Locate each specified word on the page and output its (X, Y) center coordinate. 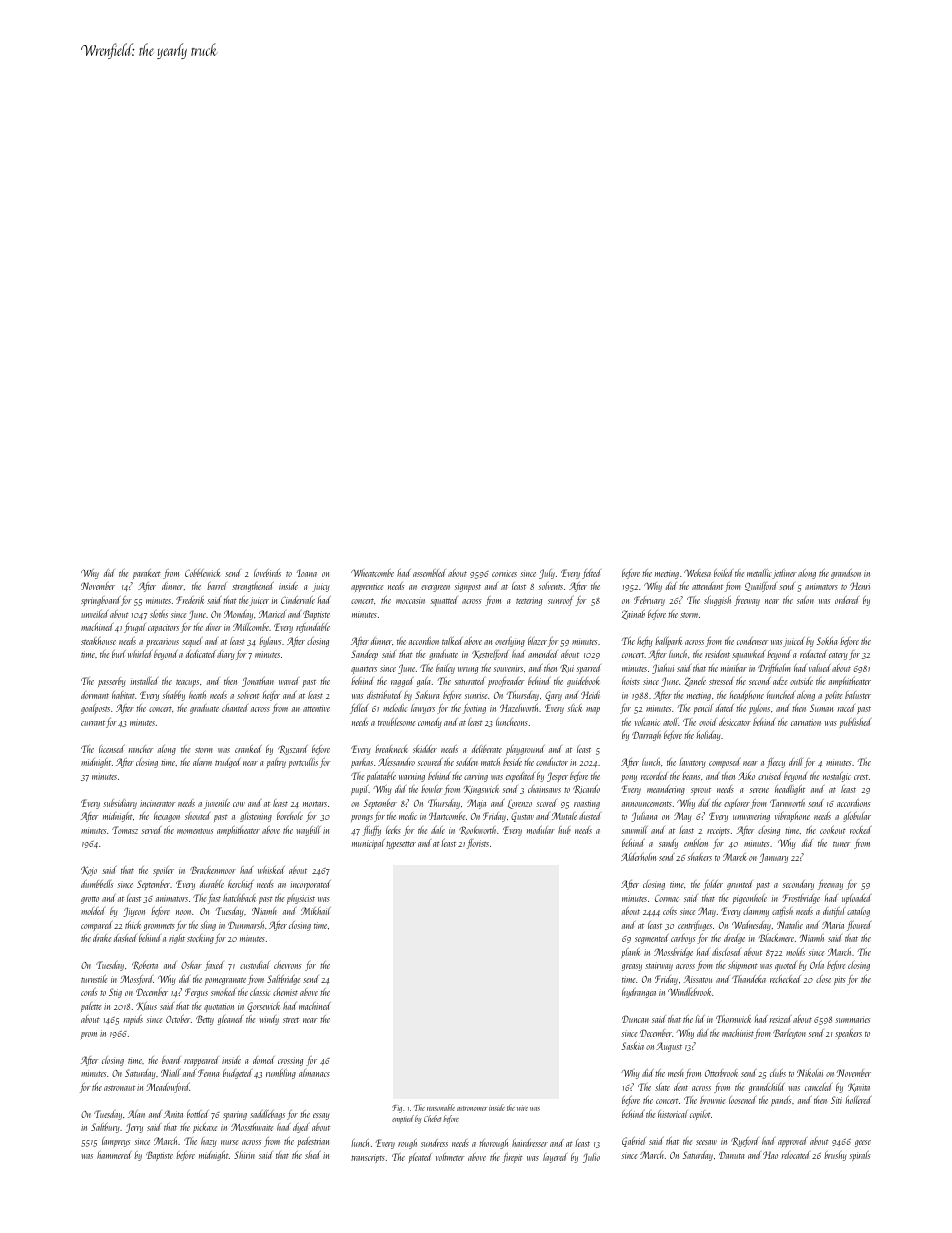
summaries (853, 1020)
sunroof (560, 601)
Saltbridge (284, 980)
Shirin (244, 1155)
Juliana (644, 817)
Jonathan (258, 682)
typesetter (401, 845)
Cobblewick (202, 573)
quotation (219, 1008)
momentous (195, 831)
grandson (846, 574)
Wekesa (697, 573)
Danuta (732, 1155)
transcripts (368, 1158)
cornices (504, 573)
